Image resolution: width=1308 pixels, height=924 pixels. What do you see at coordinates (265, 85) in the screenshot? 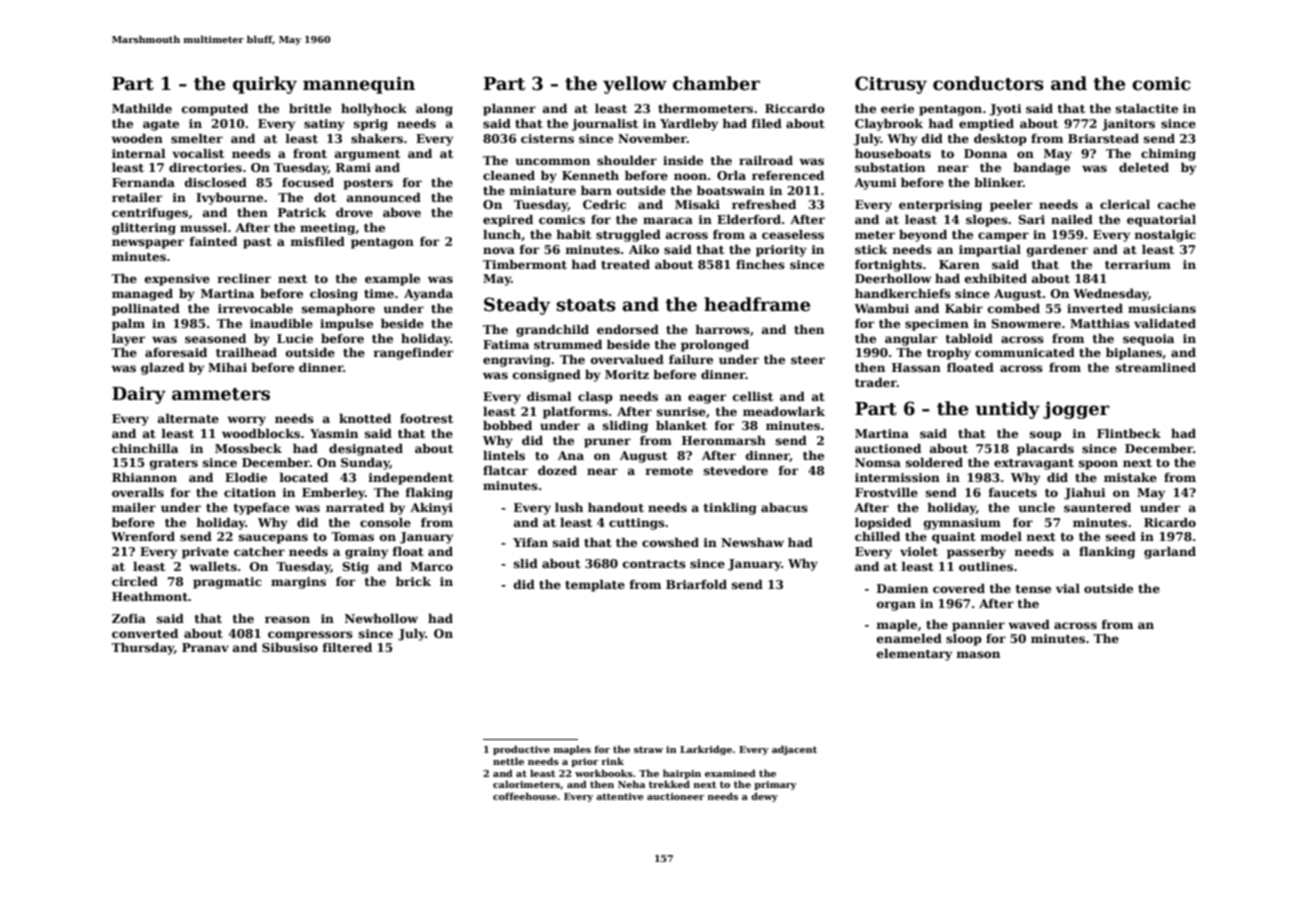
I see `quirky` at bounding box center [265, 85].
